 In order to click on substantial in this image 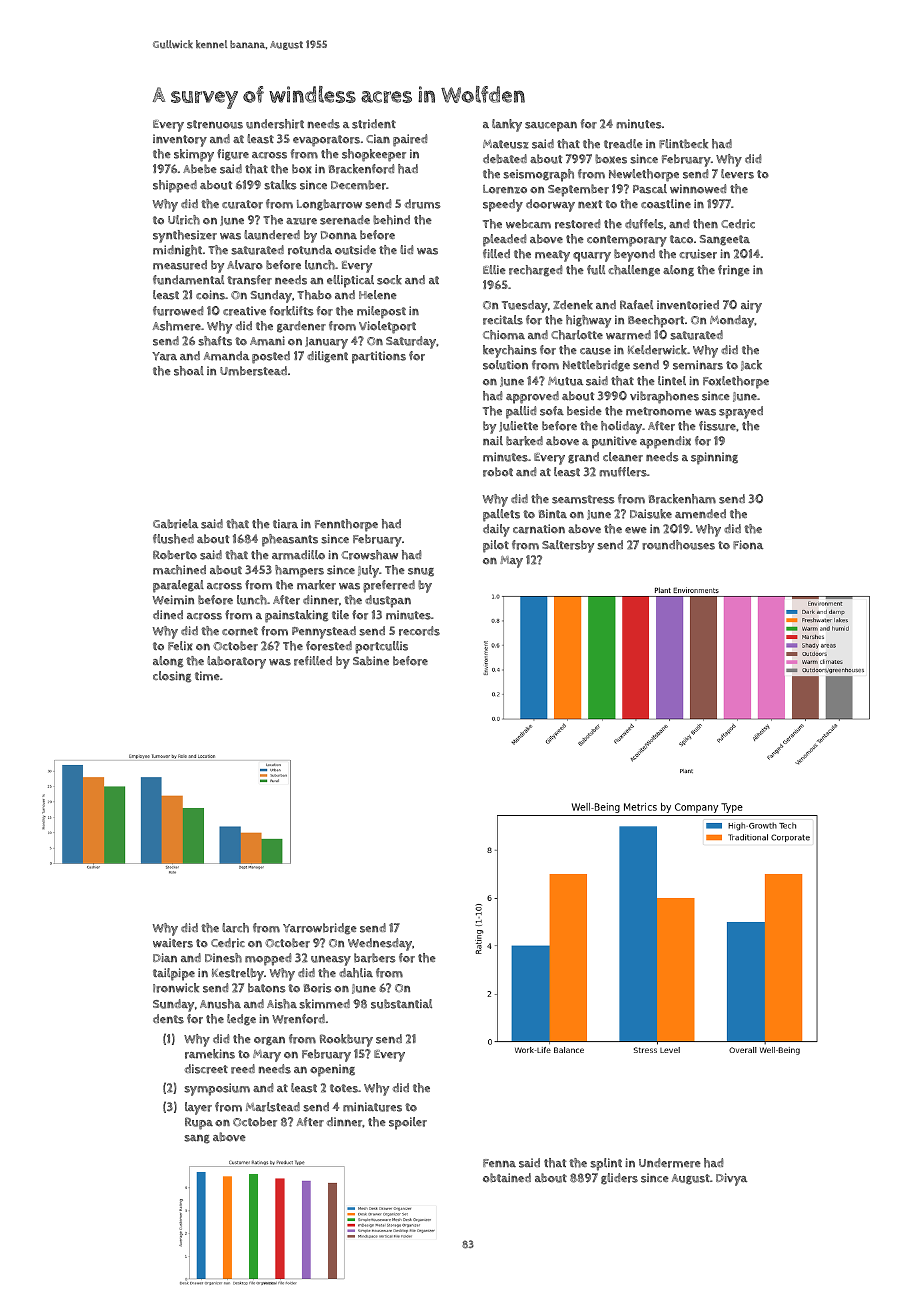, I will do `click(401, 1004)`.
